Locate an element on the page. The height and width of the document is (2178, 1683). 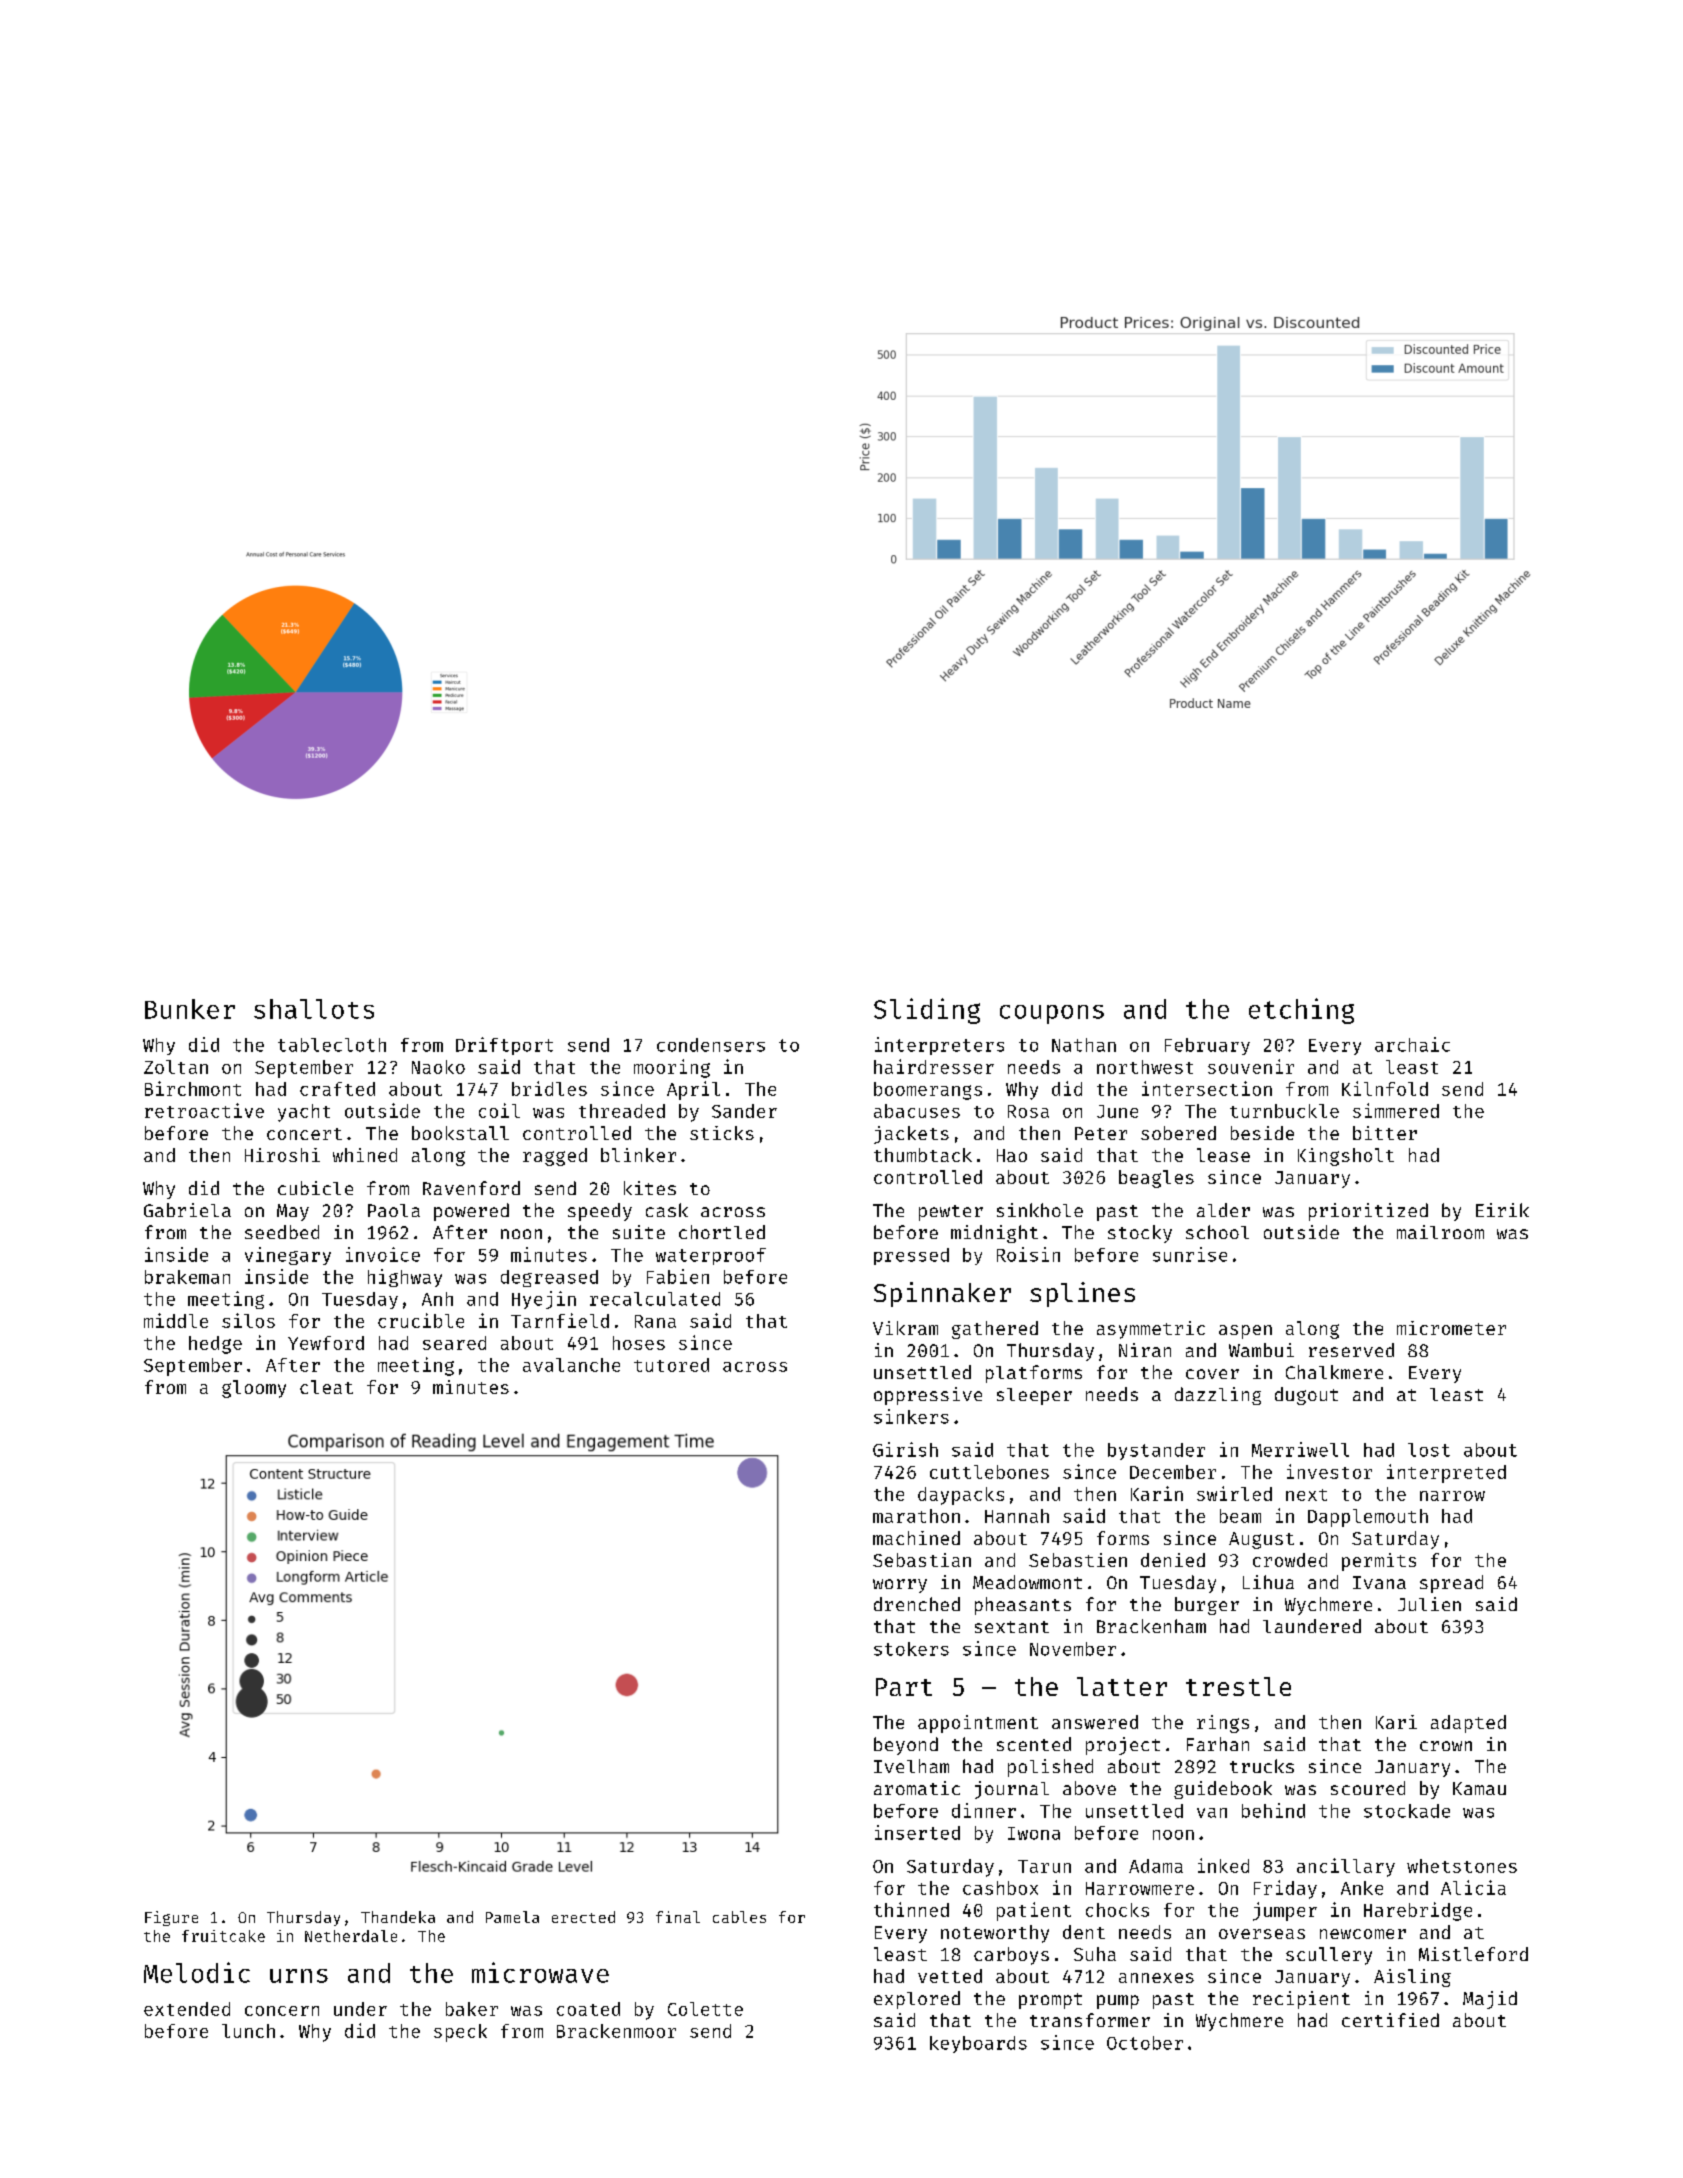
Figure is located at coordinates (171, 1918).
